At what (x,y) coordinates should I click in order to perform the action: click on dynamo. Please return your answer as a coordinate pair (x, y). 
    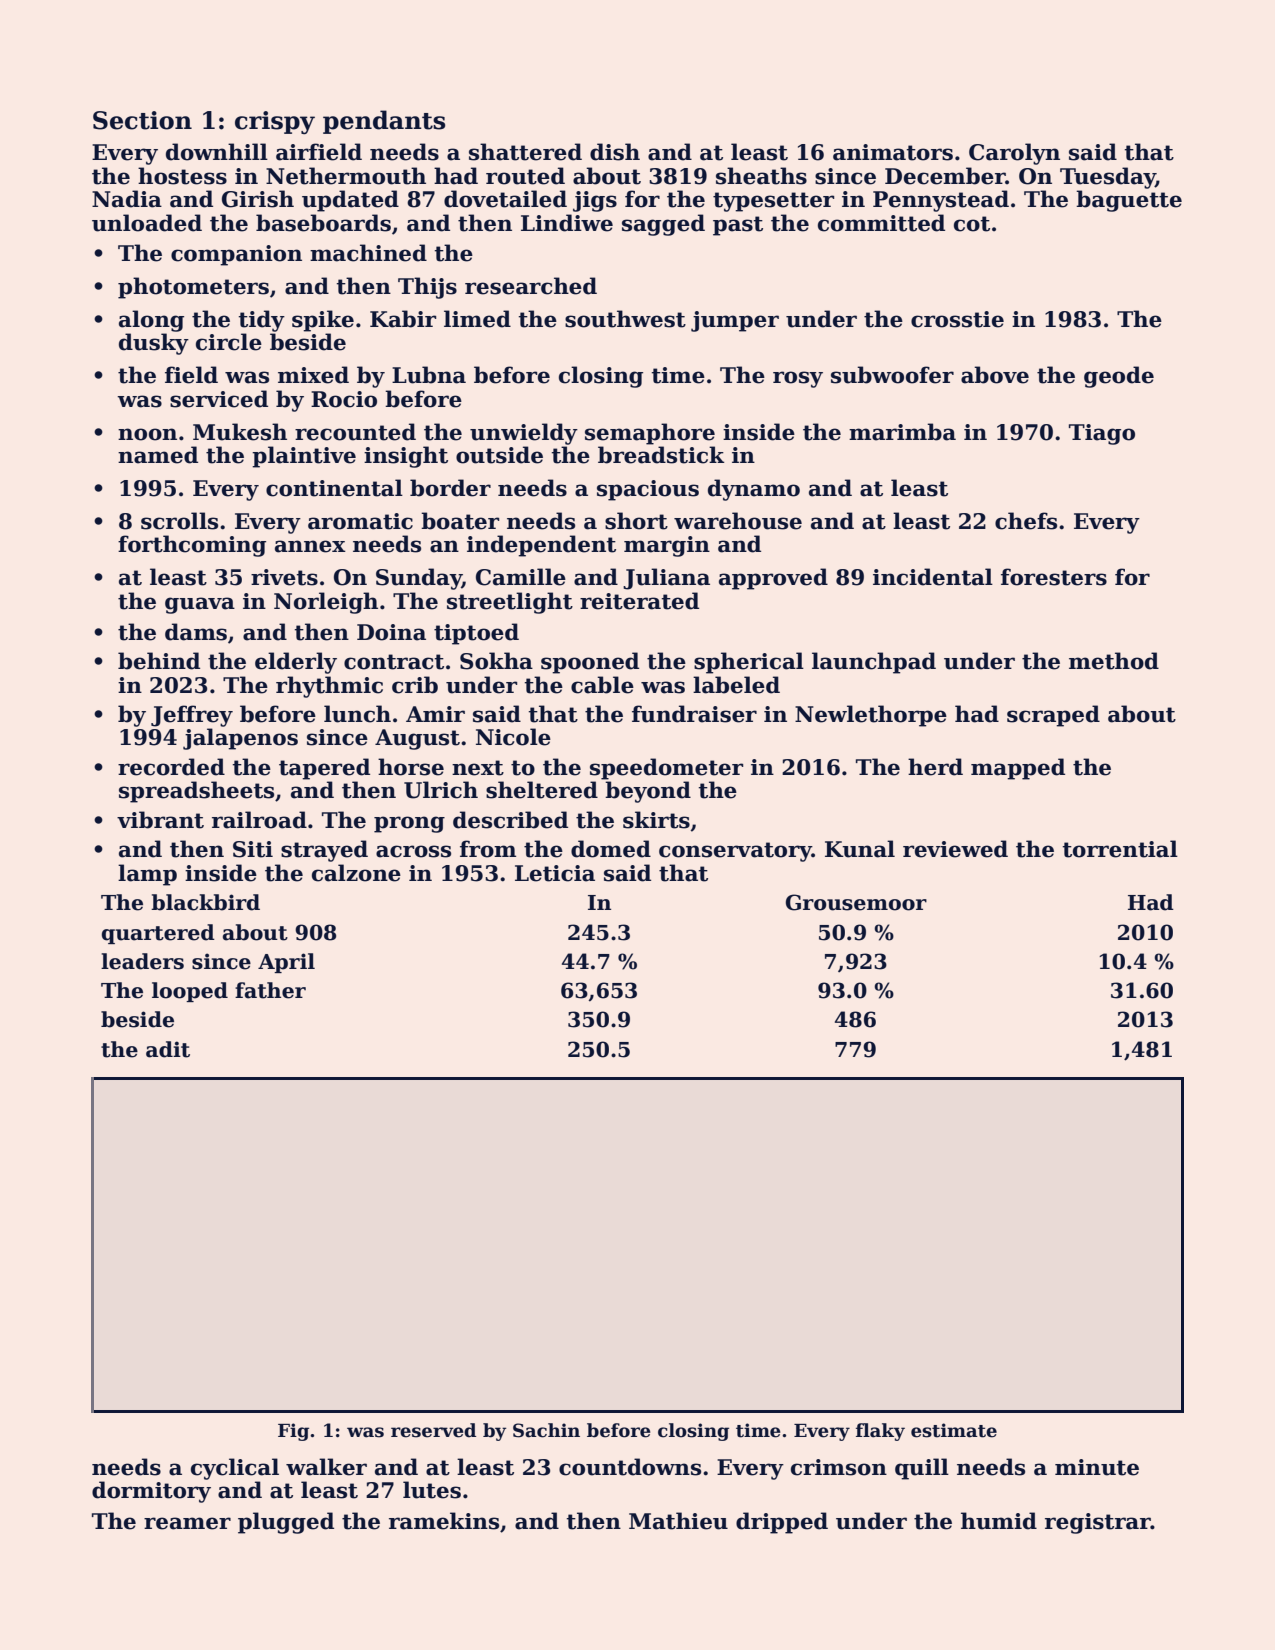
    Looking at the image, I should click on (754, 490).
